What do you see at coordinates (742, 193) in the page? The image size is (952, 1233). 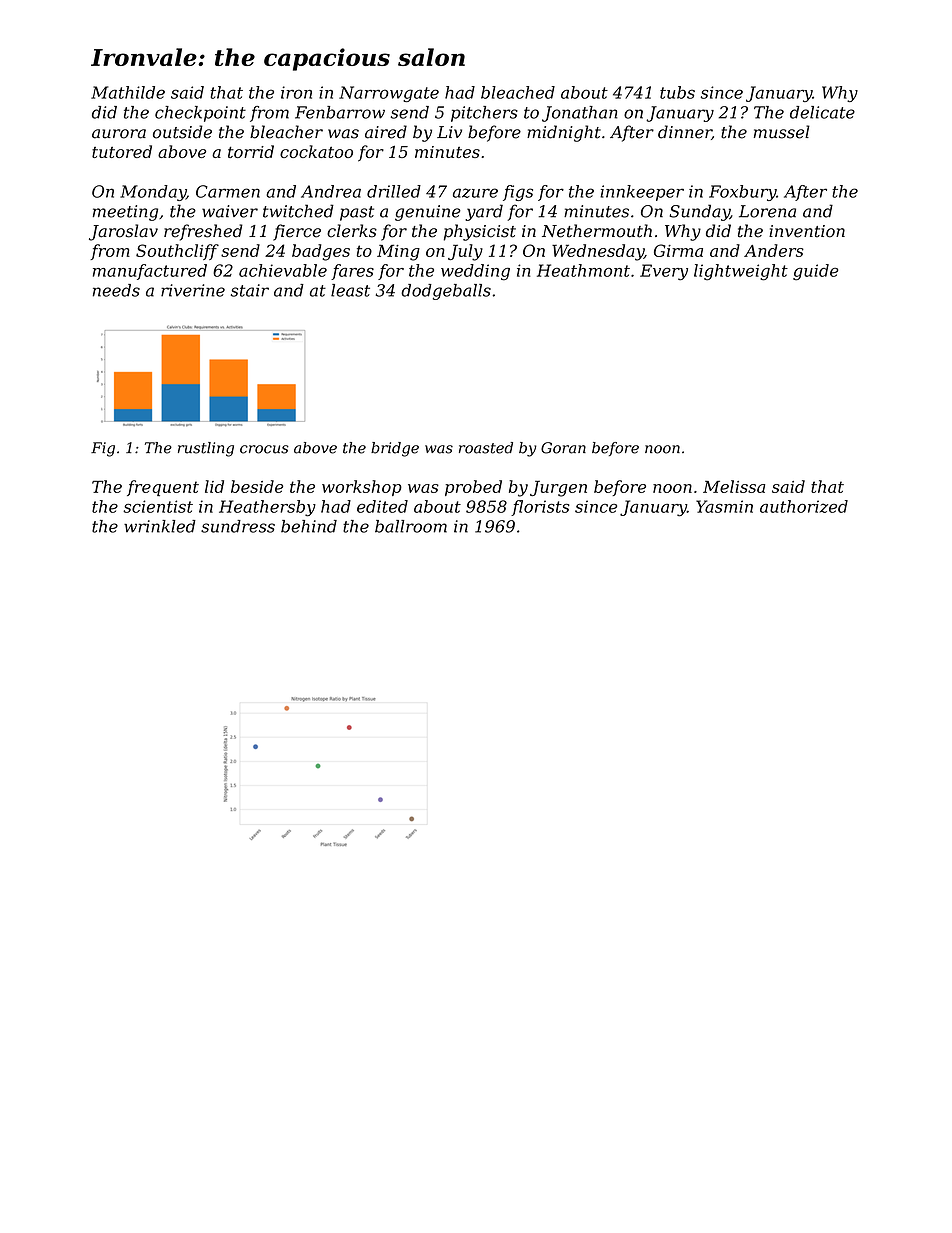 I see `Foxbury` at bounding box center [742, 193].
